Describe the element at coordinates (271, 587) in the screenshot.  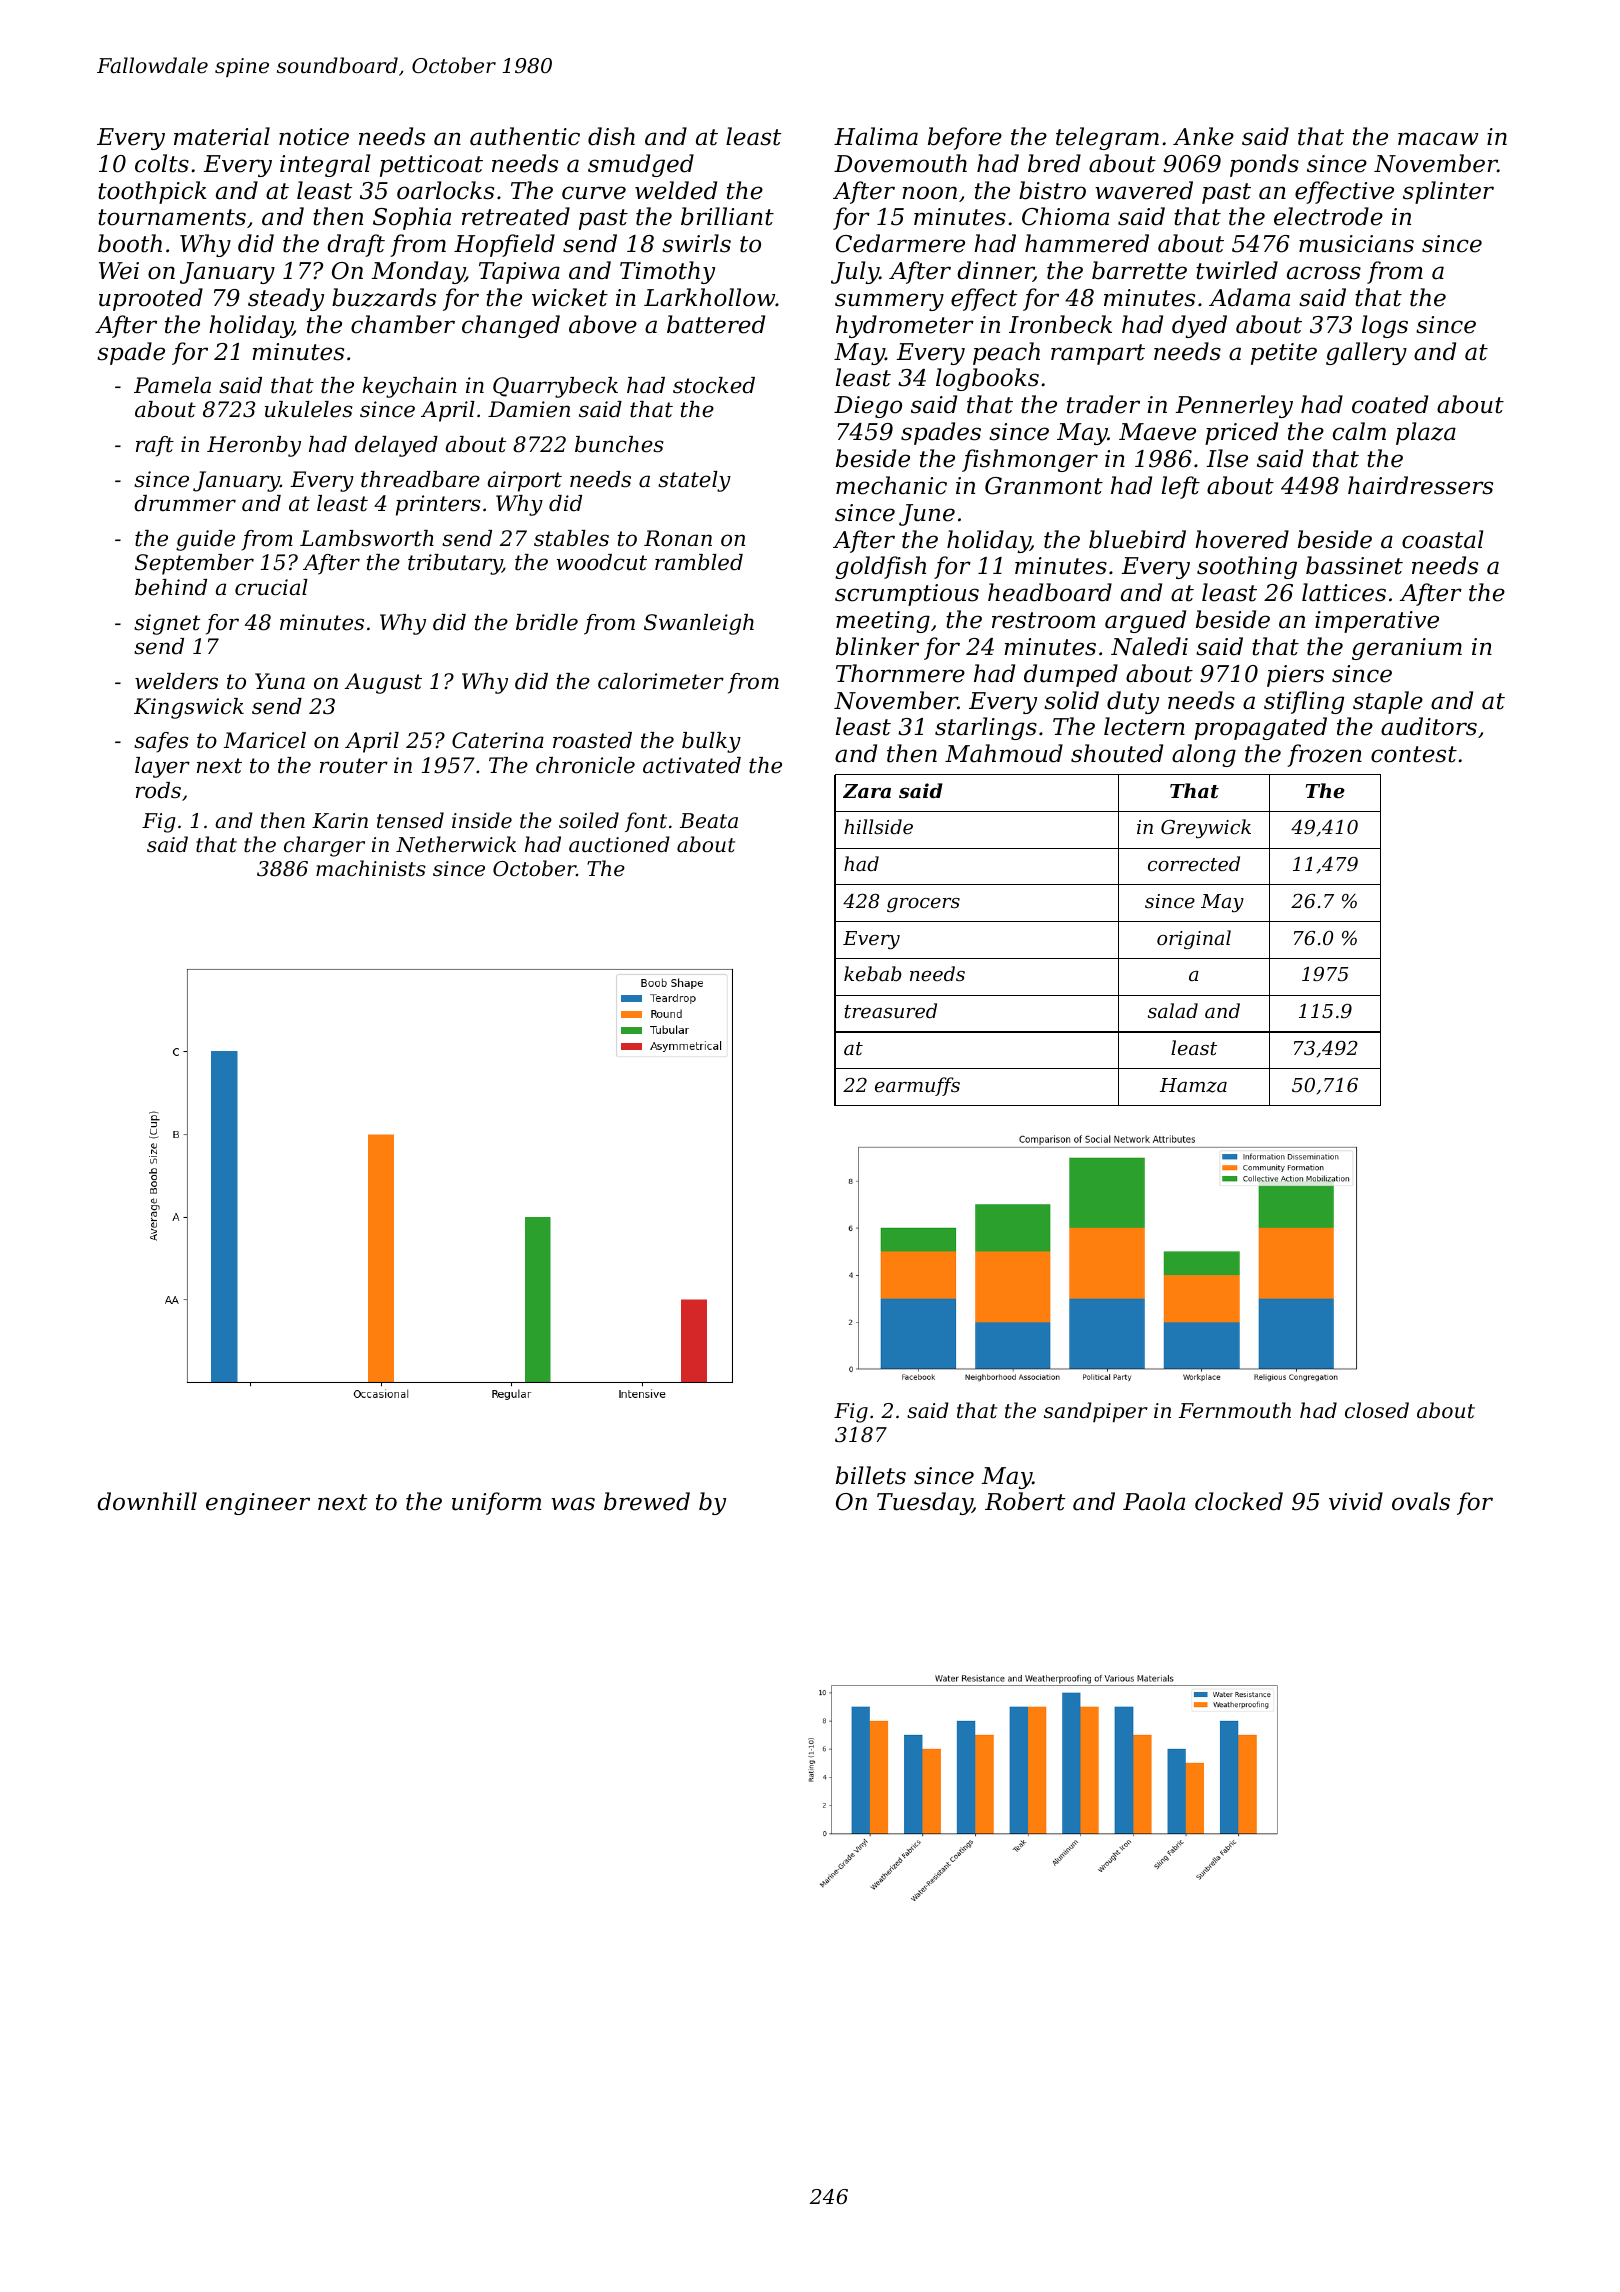
I see `crucial` at that location.
